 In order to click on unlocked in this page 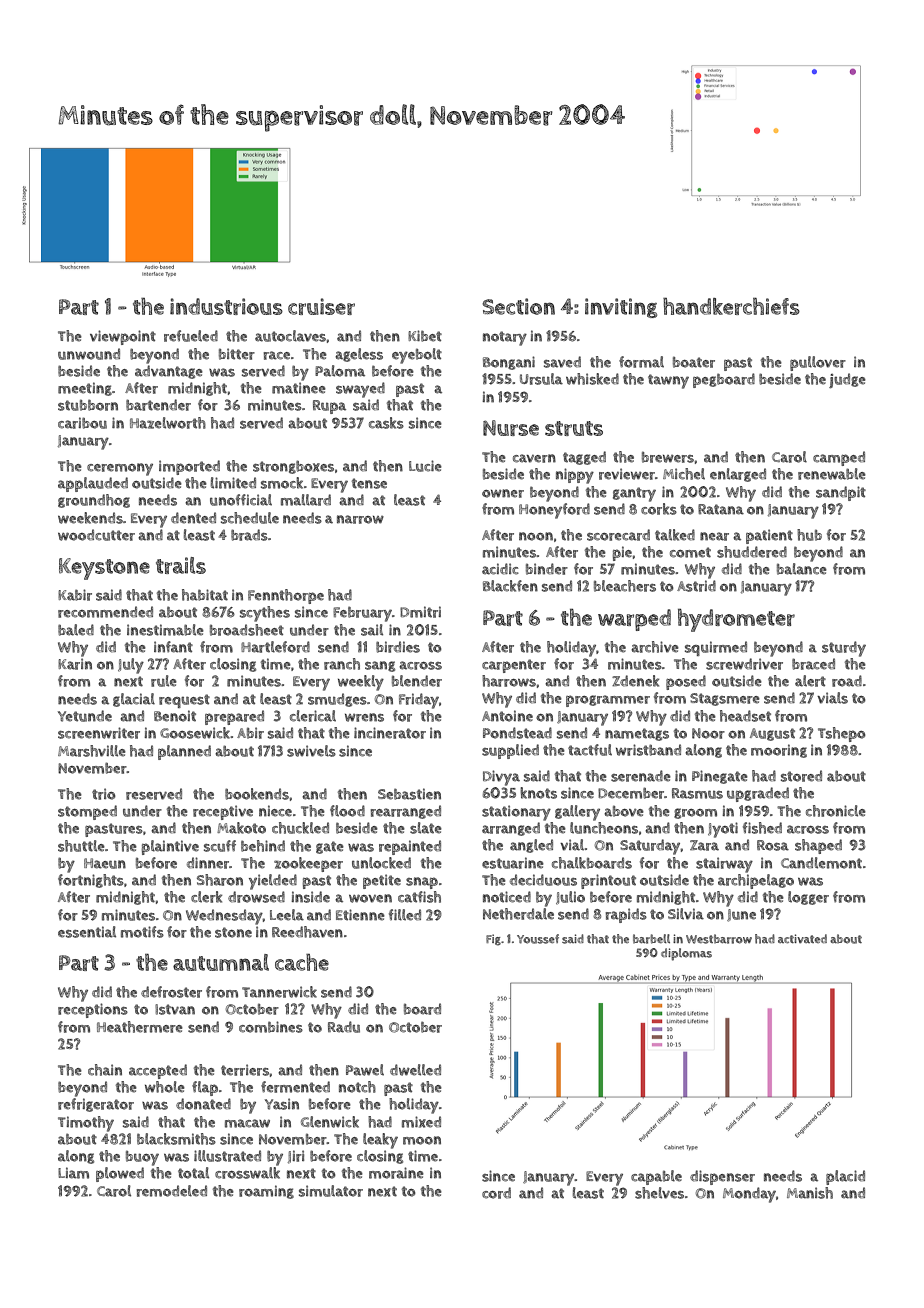, I will do `click(381, 863)`.
